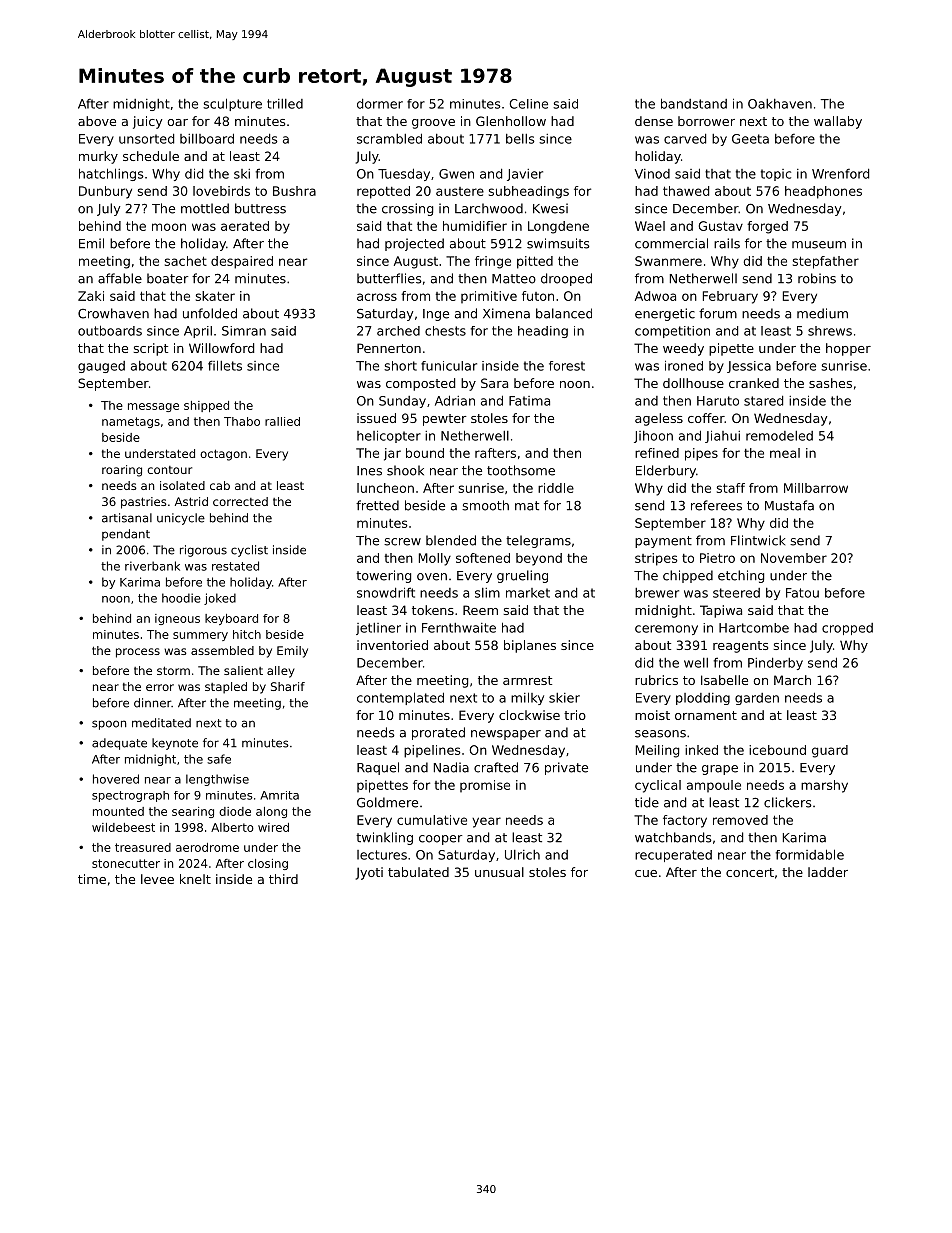 Image resolution: width=952 pixels, height=1233 pixels. Describe the element at coordinates (283, 879) in the screenshot. I see `third` at that location.
